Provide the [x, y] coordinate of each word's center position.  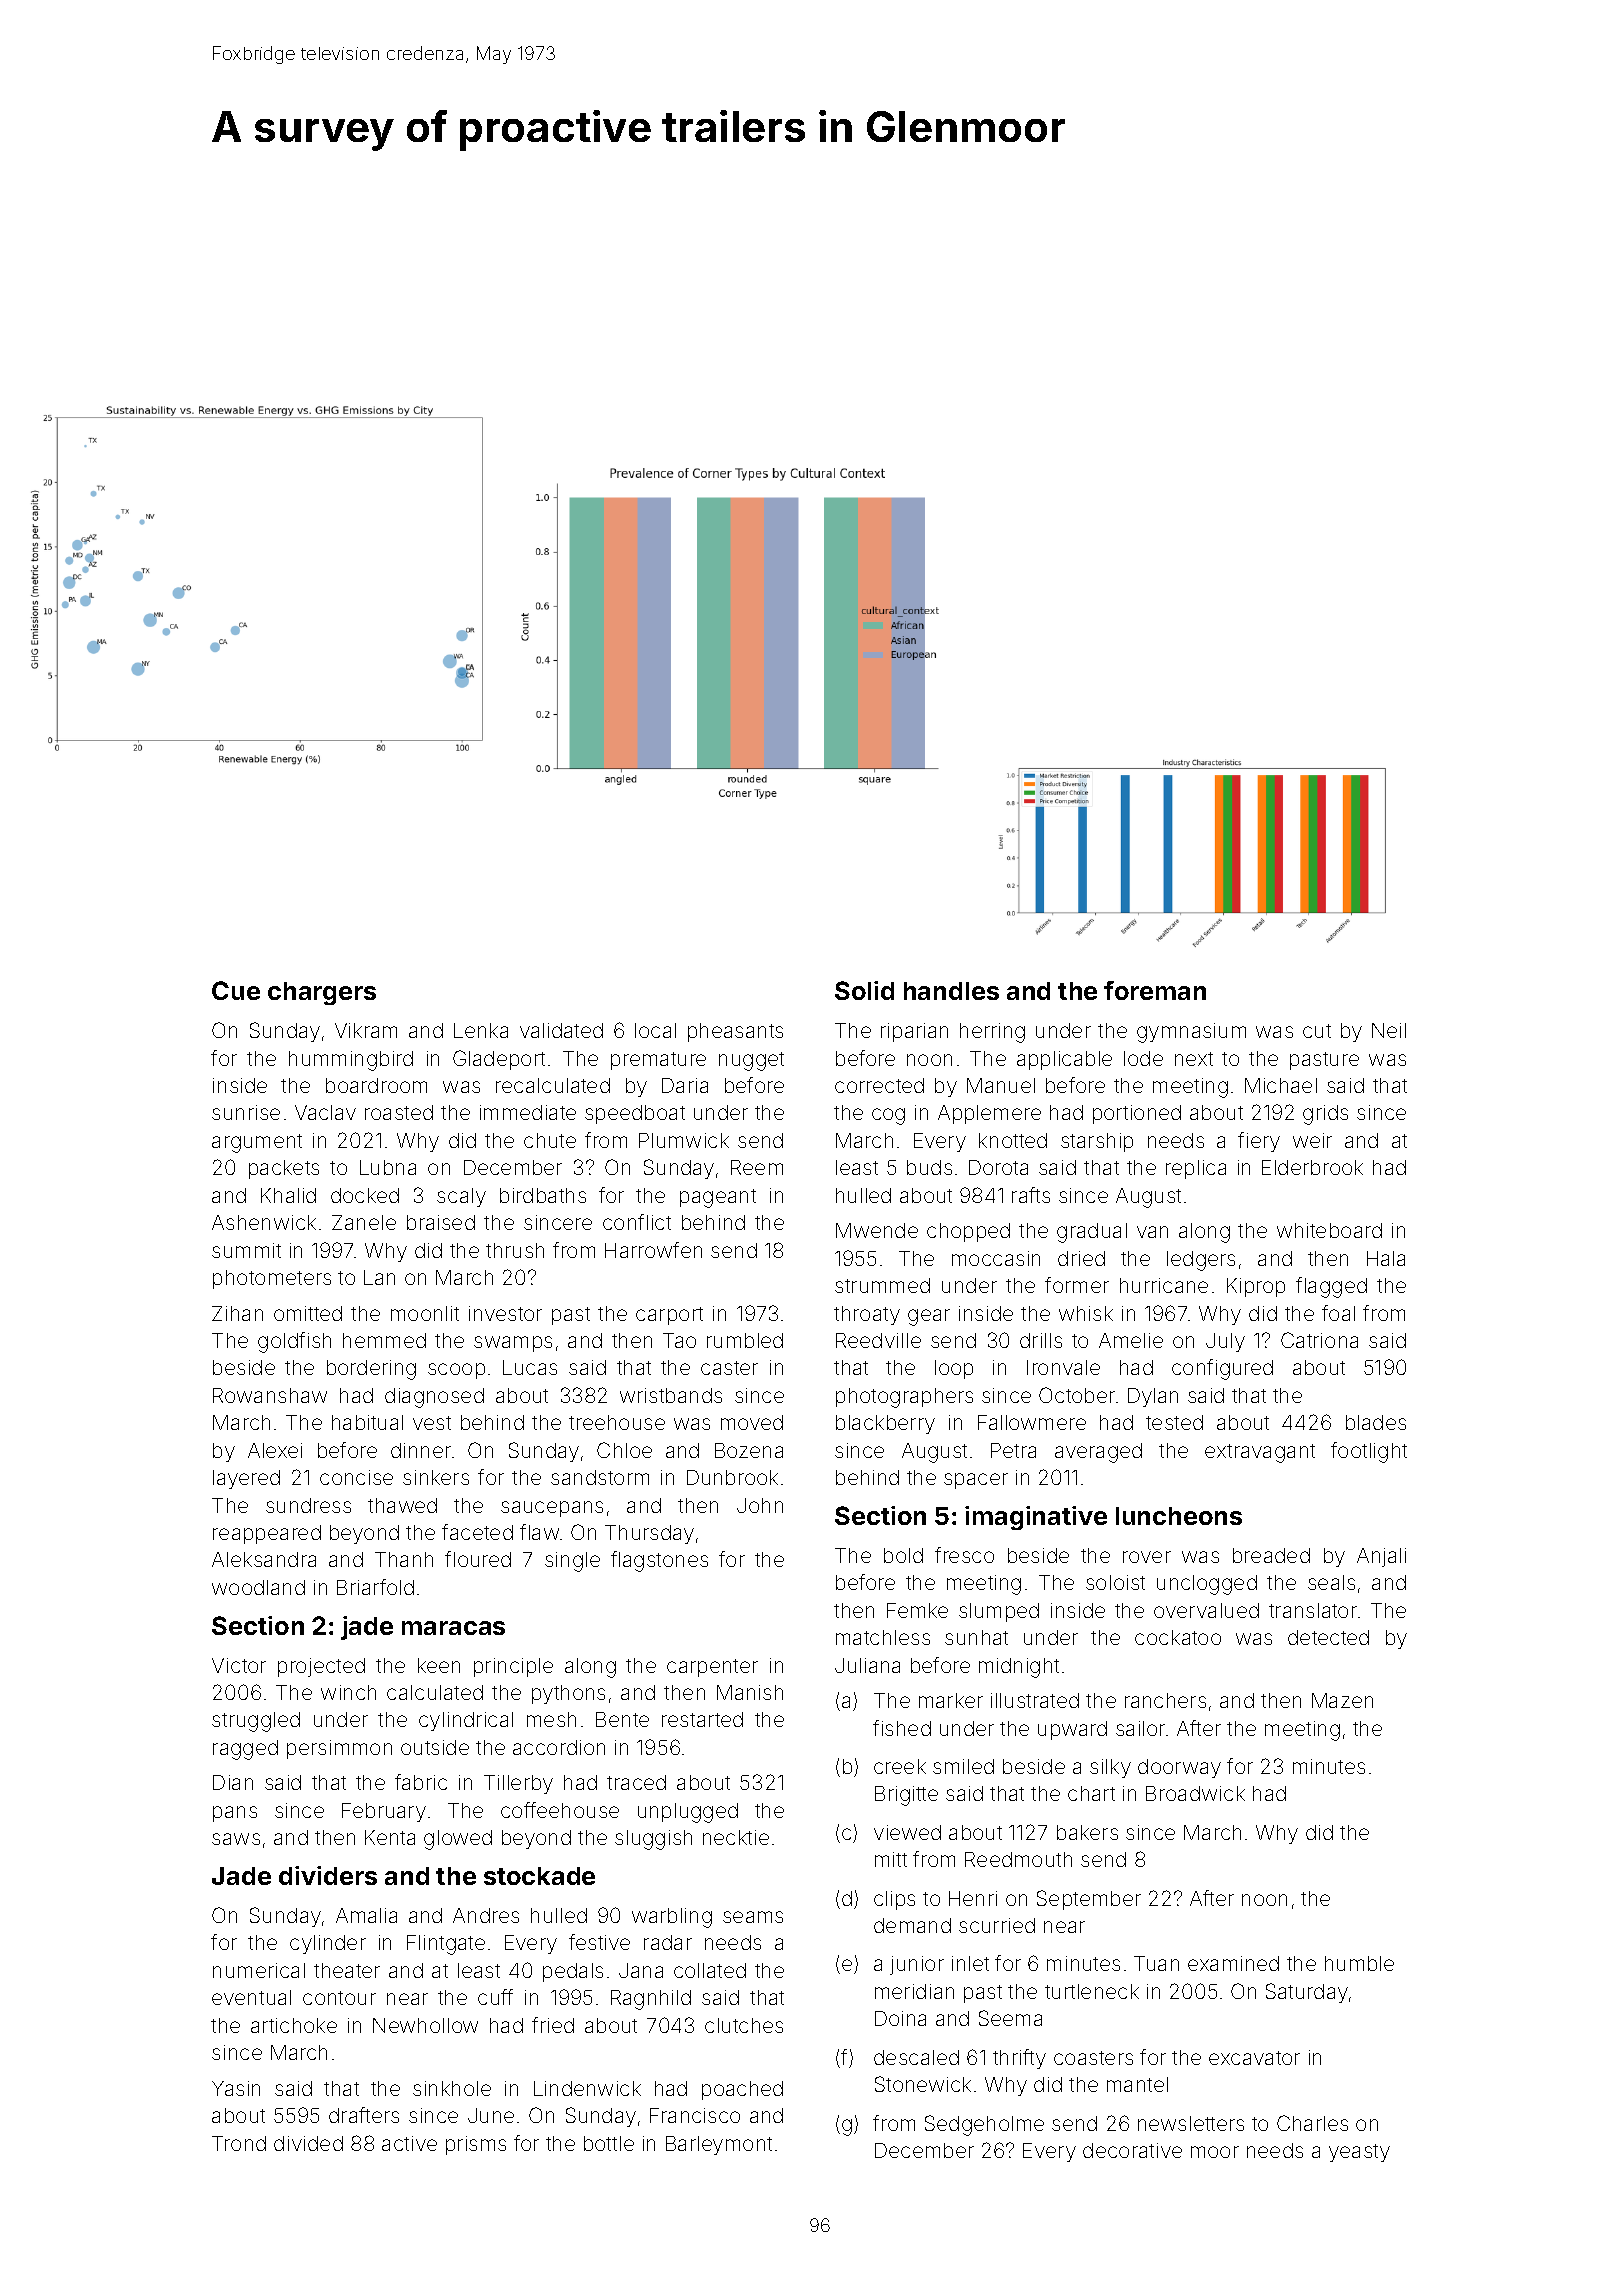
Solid [864, 990]
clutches [744, 2025]
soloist [1115, 1582]
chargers [322, 993]
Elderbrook [1312, 1167]
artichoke [294, 2025]
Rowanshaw [270, 1395]
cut [1317, 1031]
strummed [882, 1285]
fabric [421, 1782]
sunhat [976, 1637]
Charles [1312, 2123]
